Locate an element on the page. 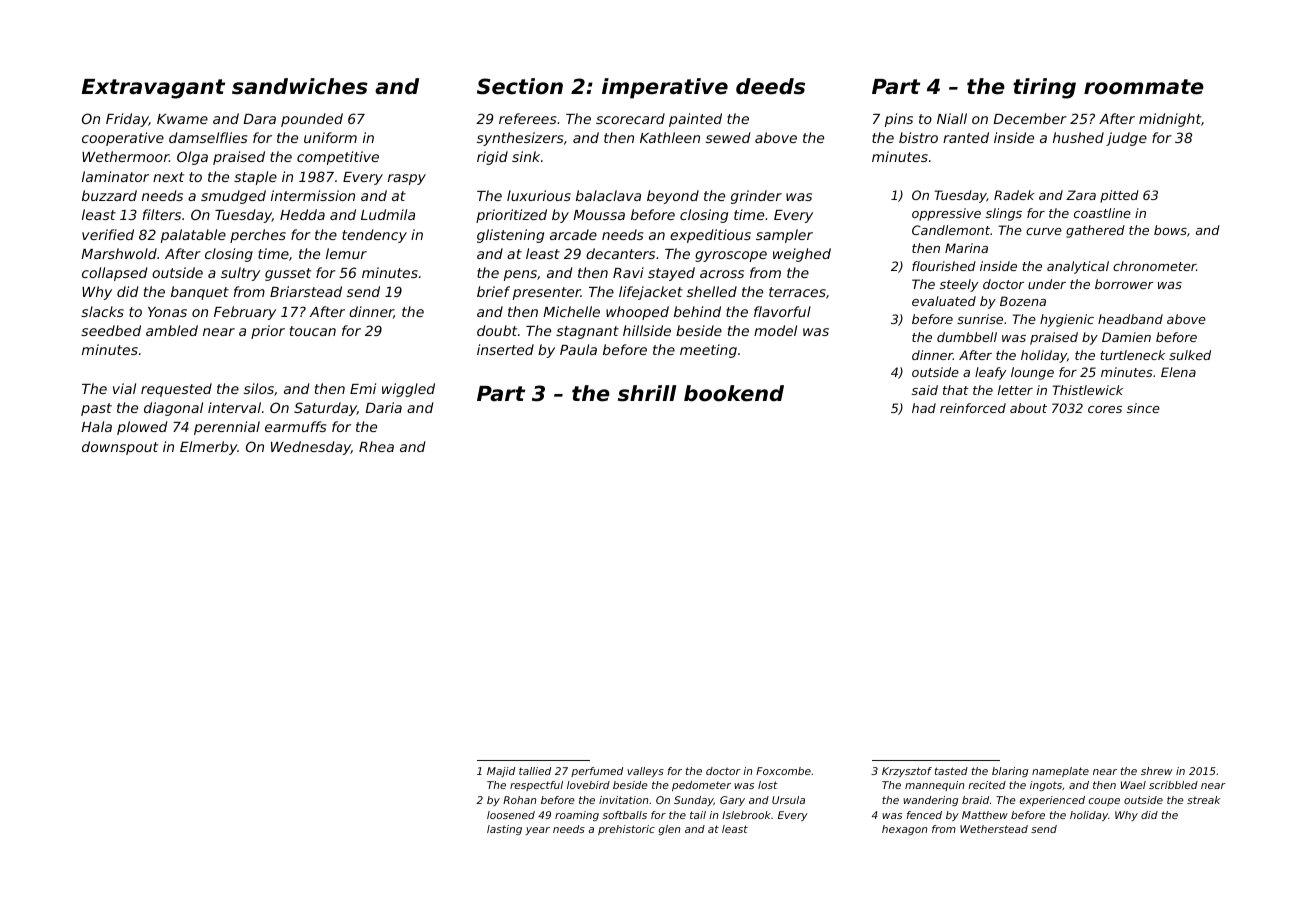 This image has width=1308, height=924. evaluated is located at coordinates (944, 301).
